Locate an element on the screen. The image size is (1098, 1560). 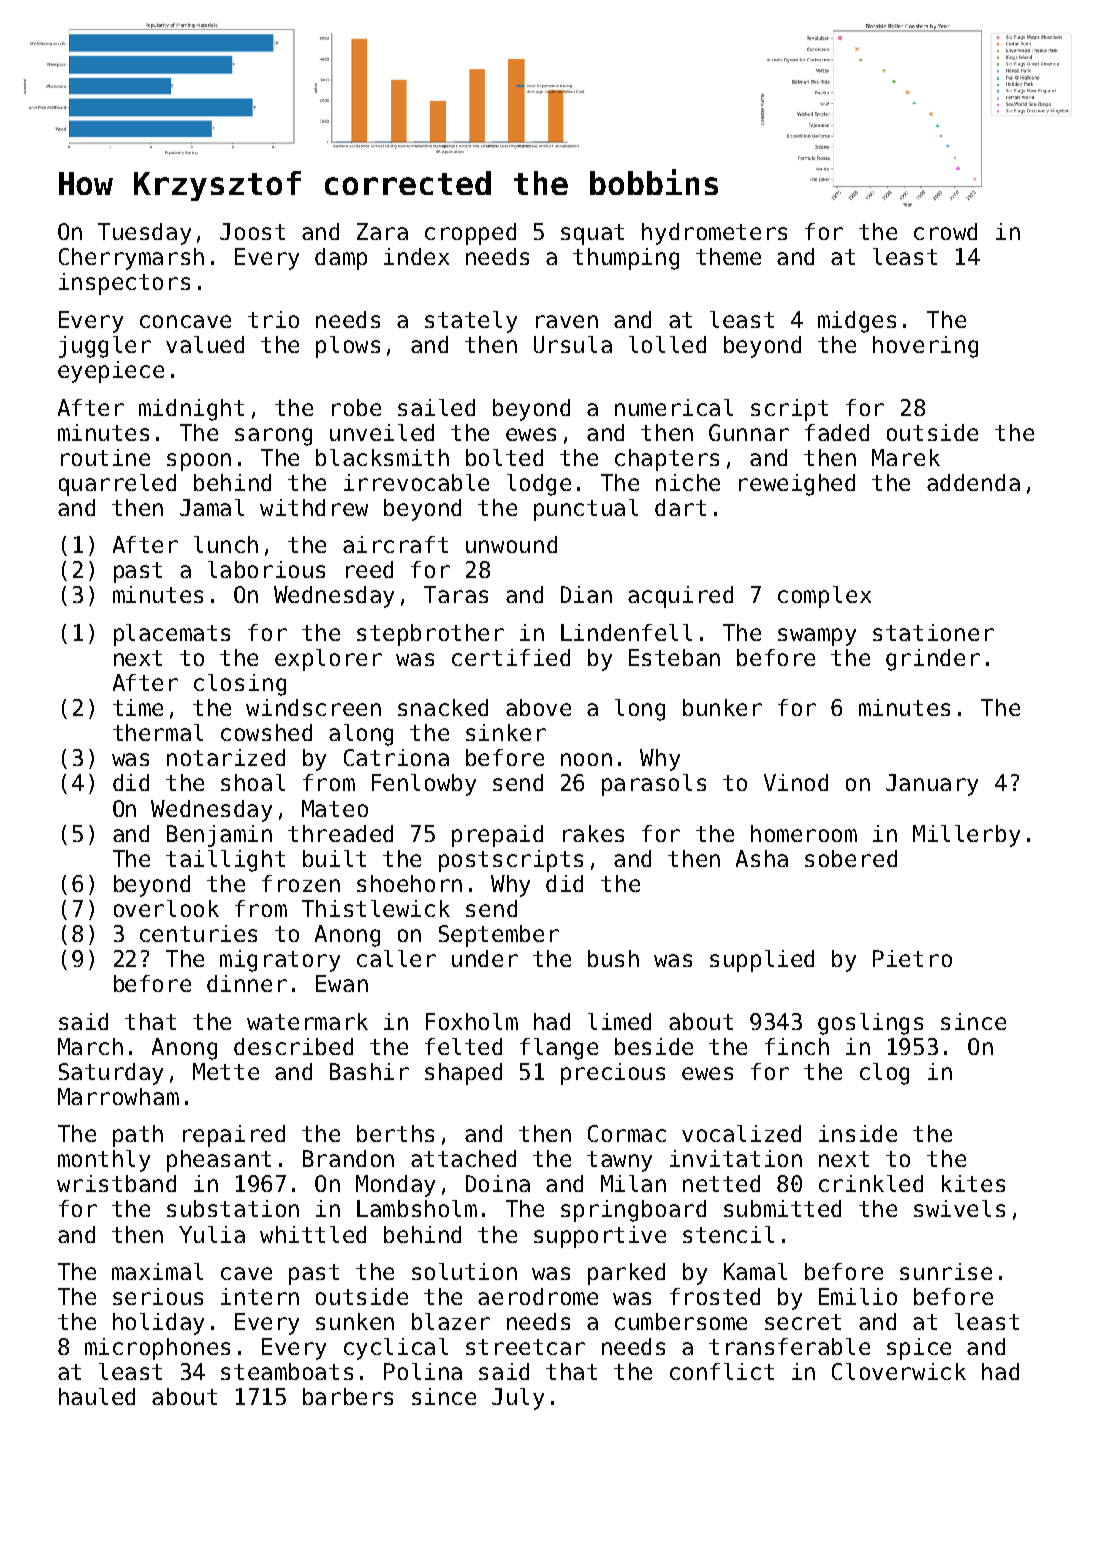
cowshed is located at coordinates (266, 732).
